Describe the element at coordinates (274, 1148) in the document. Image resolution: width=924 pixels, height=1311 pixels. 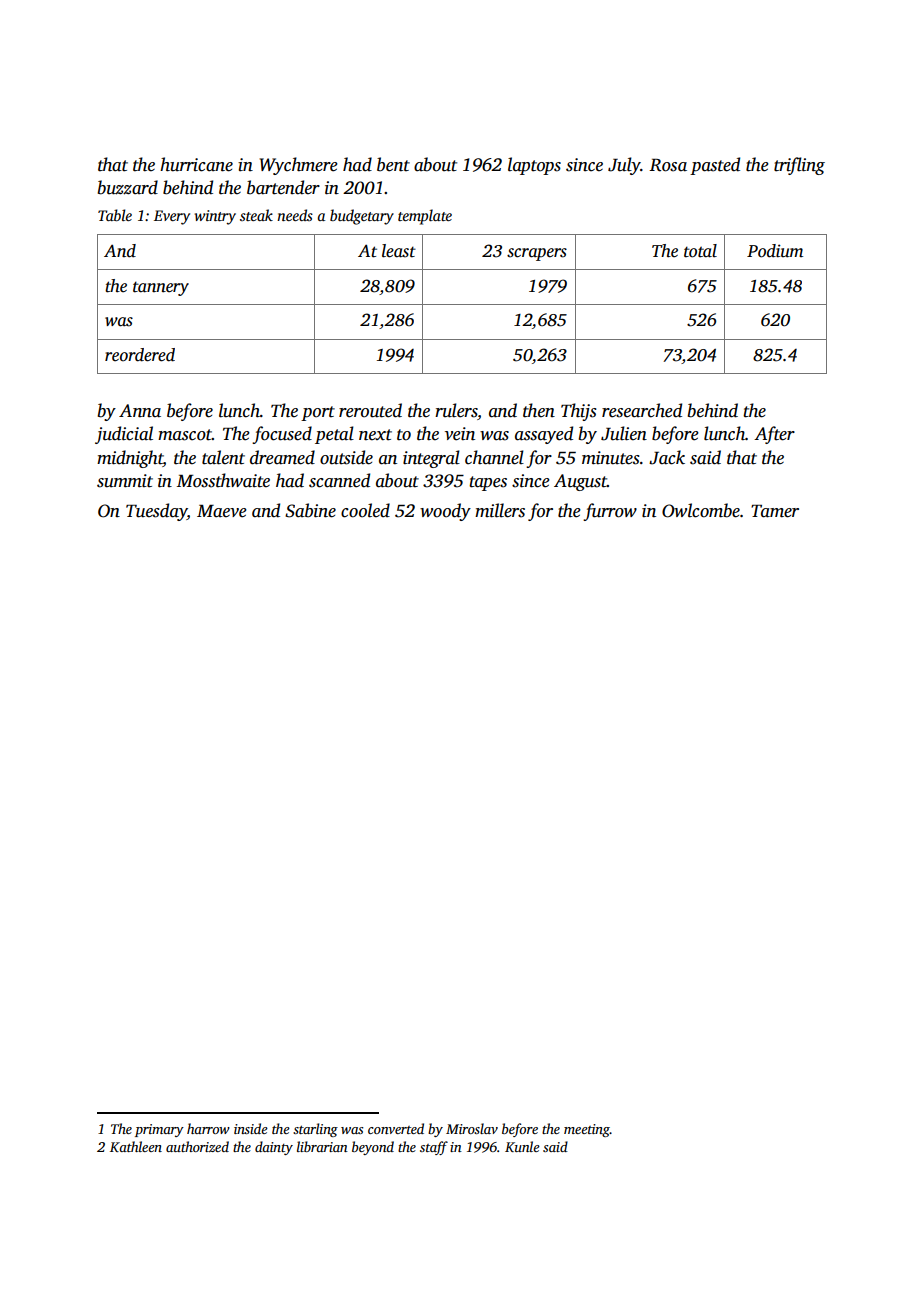
I see `dainty` at that location.
